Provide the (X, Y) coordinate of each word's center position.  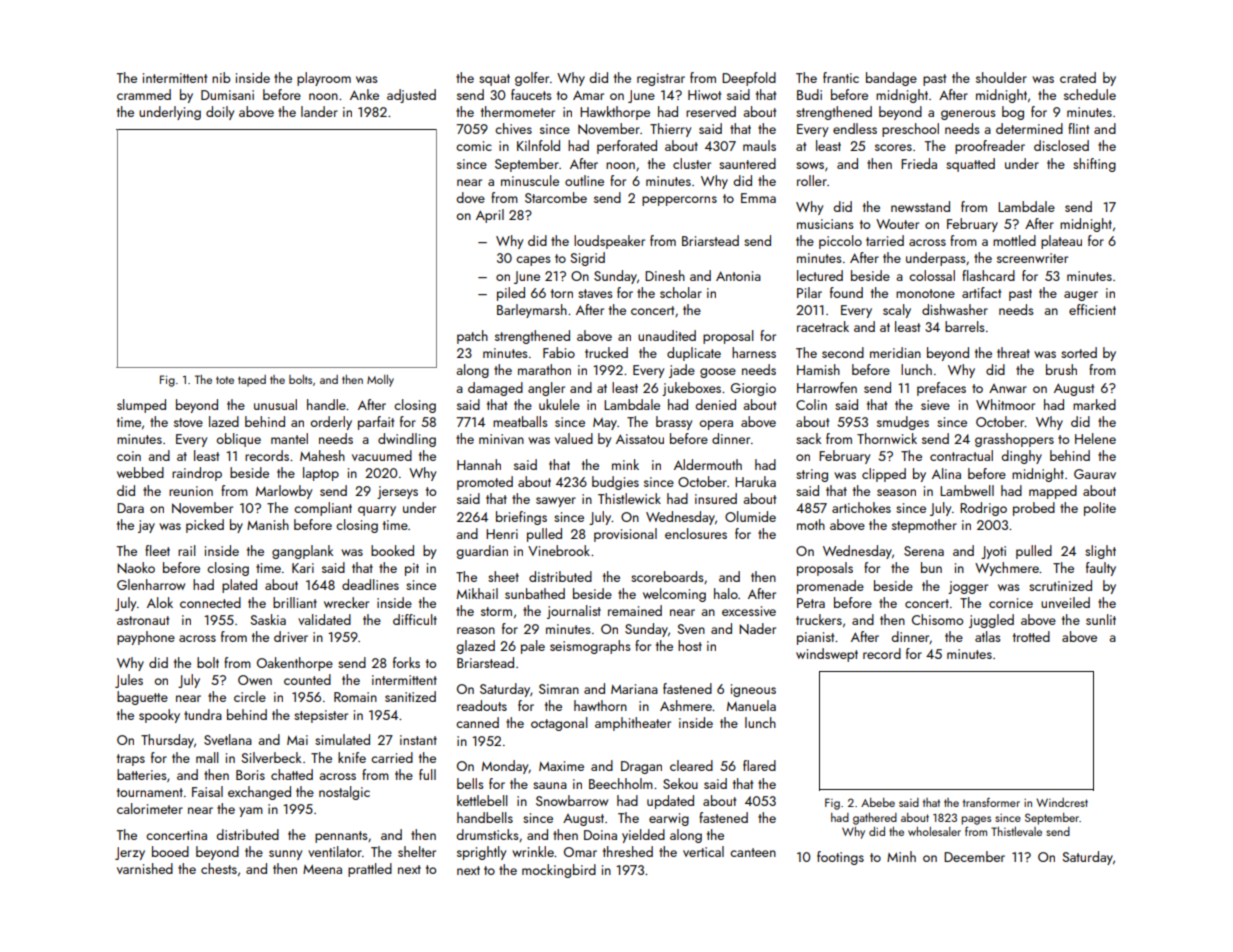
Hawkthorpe (615, 113)
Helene (1095, 438)
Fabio (559, 352)
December (974, 856)
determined (1029, 128)
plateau (1061, 242)
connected (210, 602)
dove (470, 197)
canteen (753, 852)
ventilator (335, 851)
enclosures (696, 533)
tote (225, 380)
